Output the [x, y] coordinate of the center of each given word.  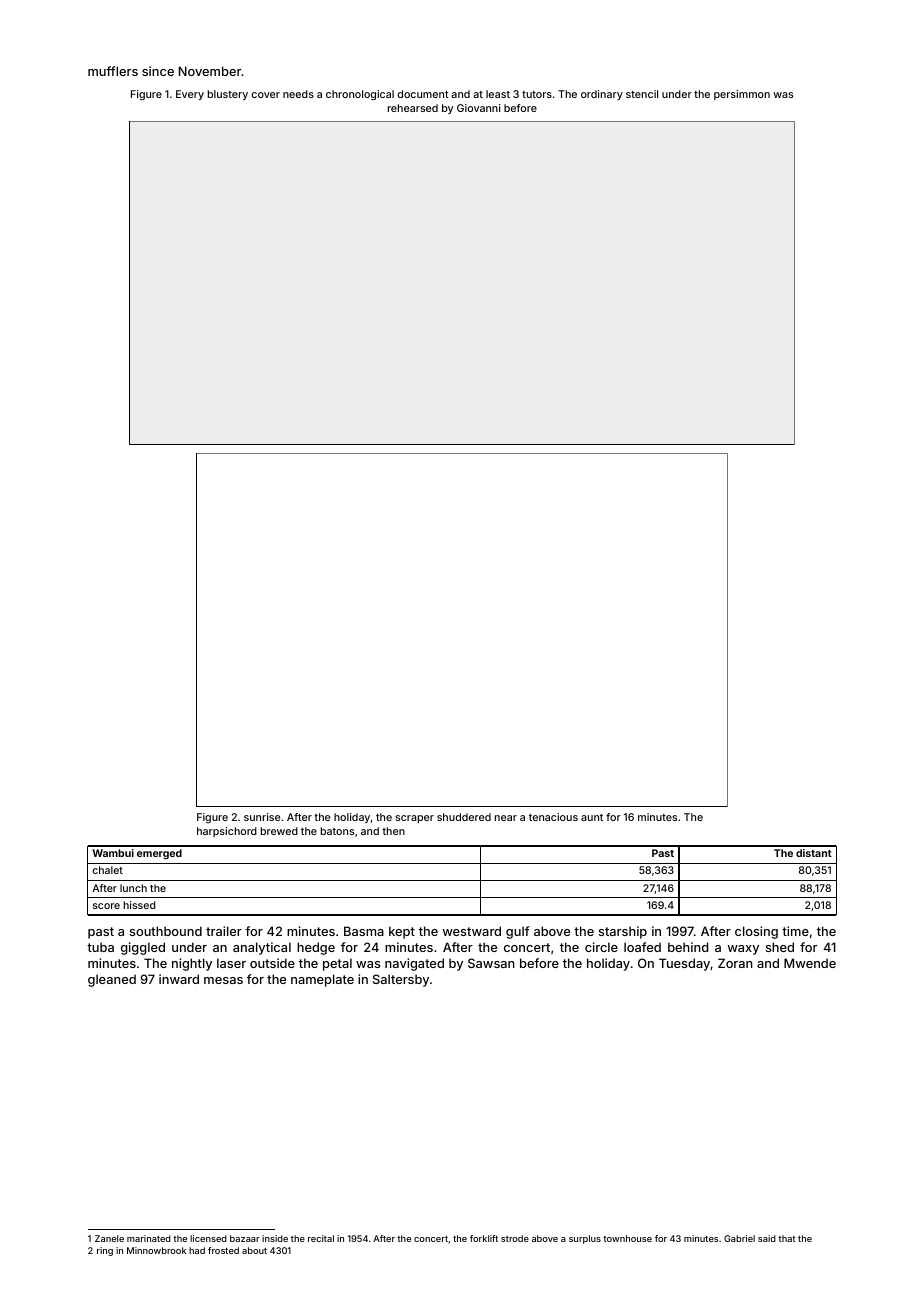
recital [321, 1238]
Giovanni [478, 108]
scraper [414, 819]
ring [105, 1251]
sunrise [262, 817]
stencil [642, 94]
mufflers [113, 71]
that [787, 1238]
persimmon [742, 95]
